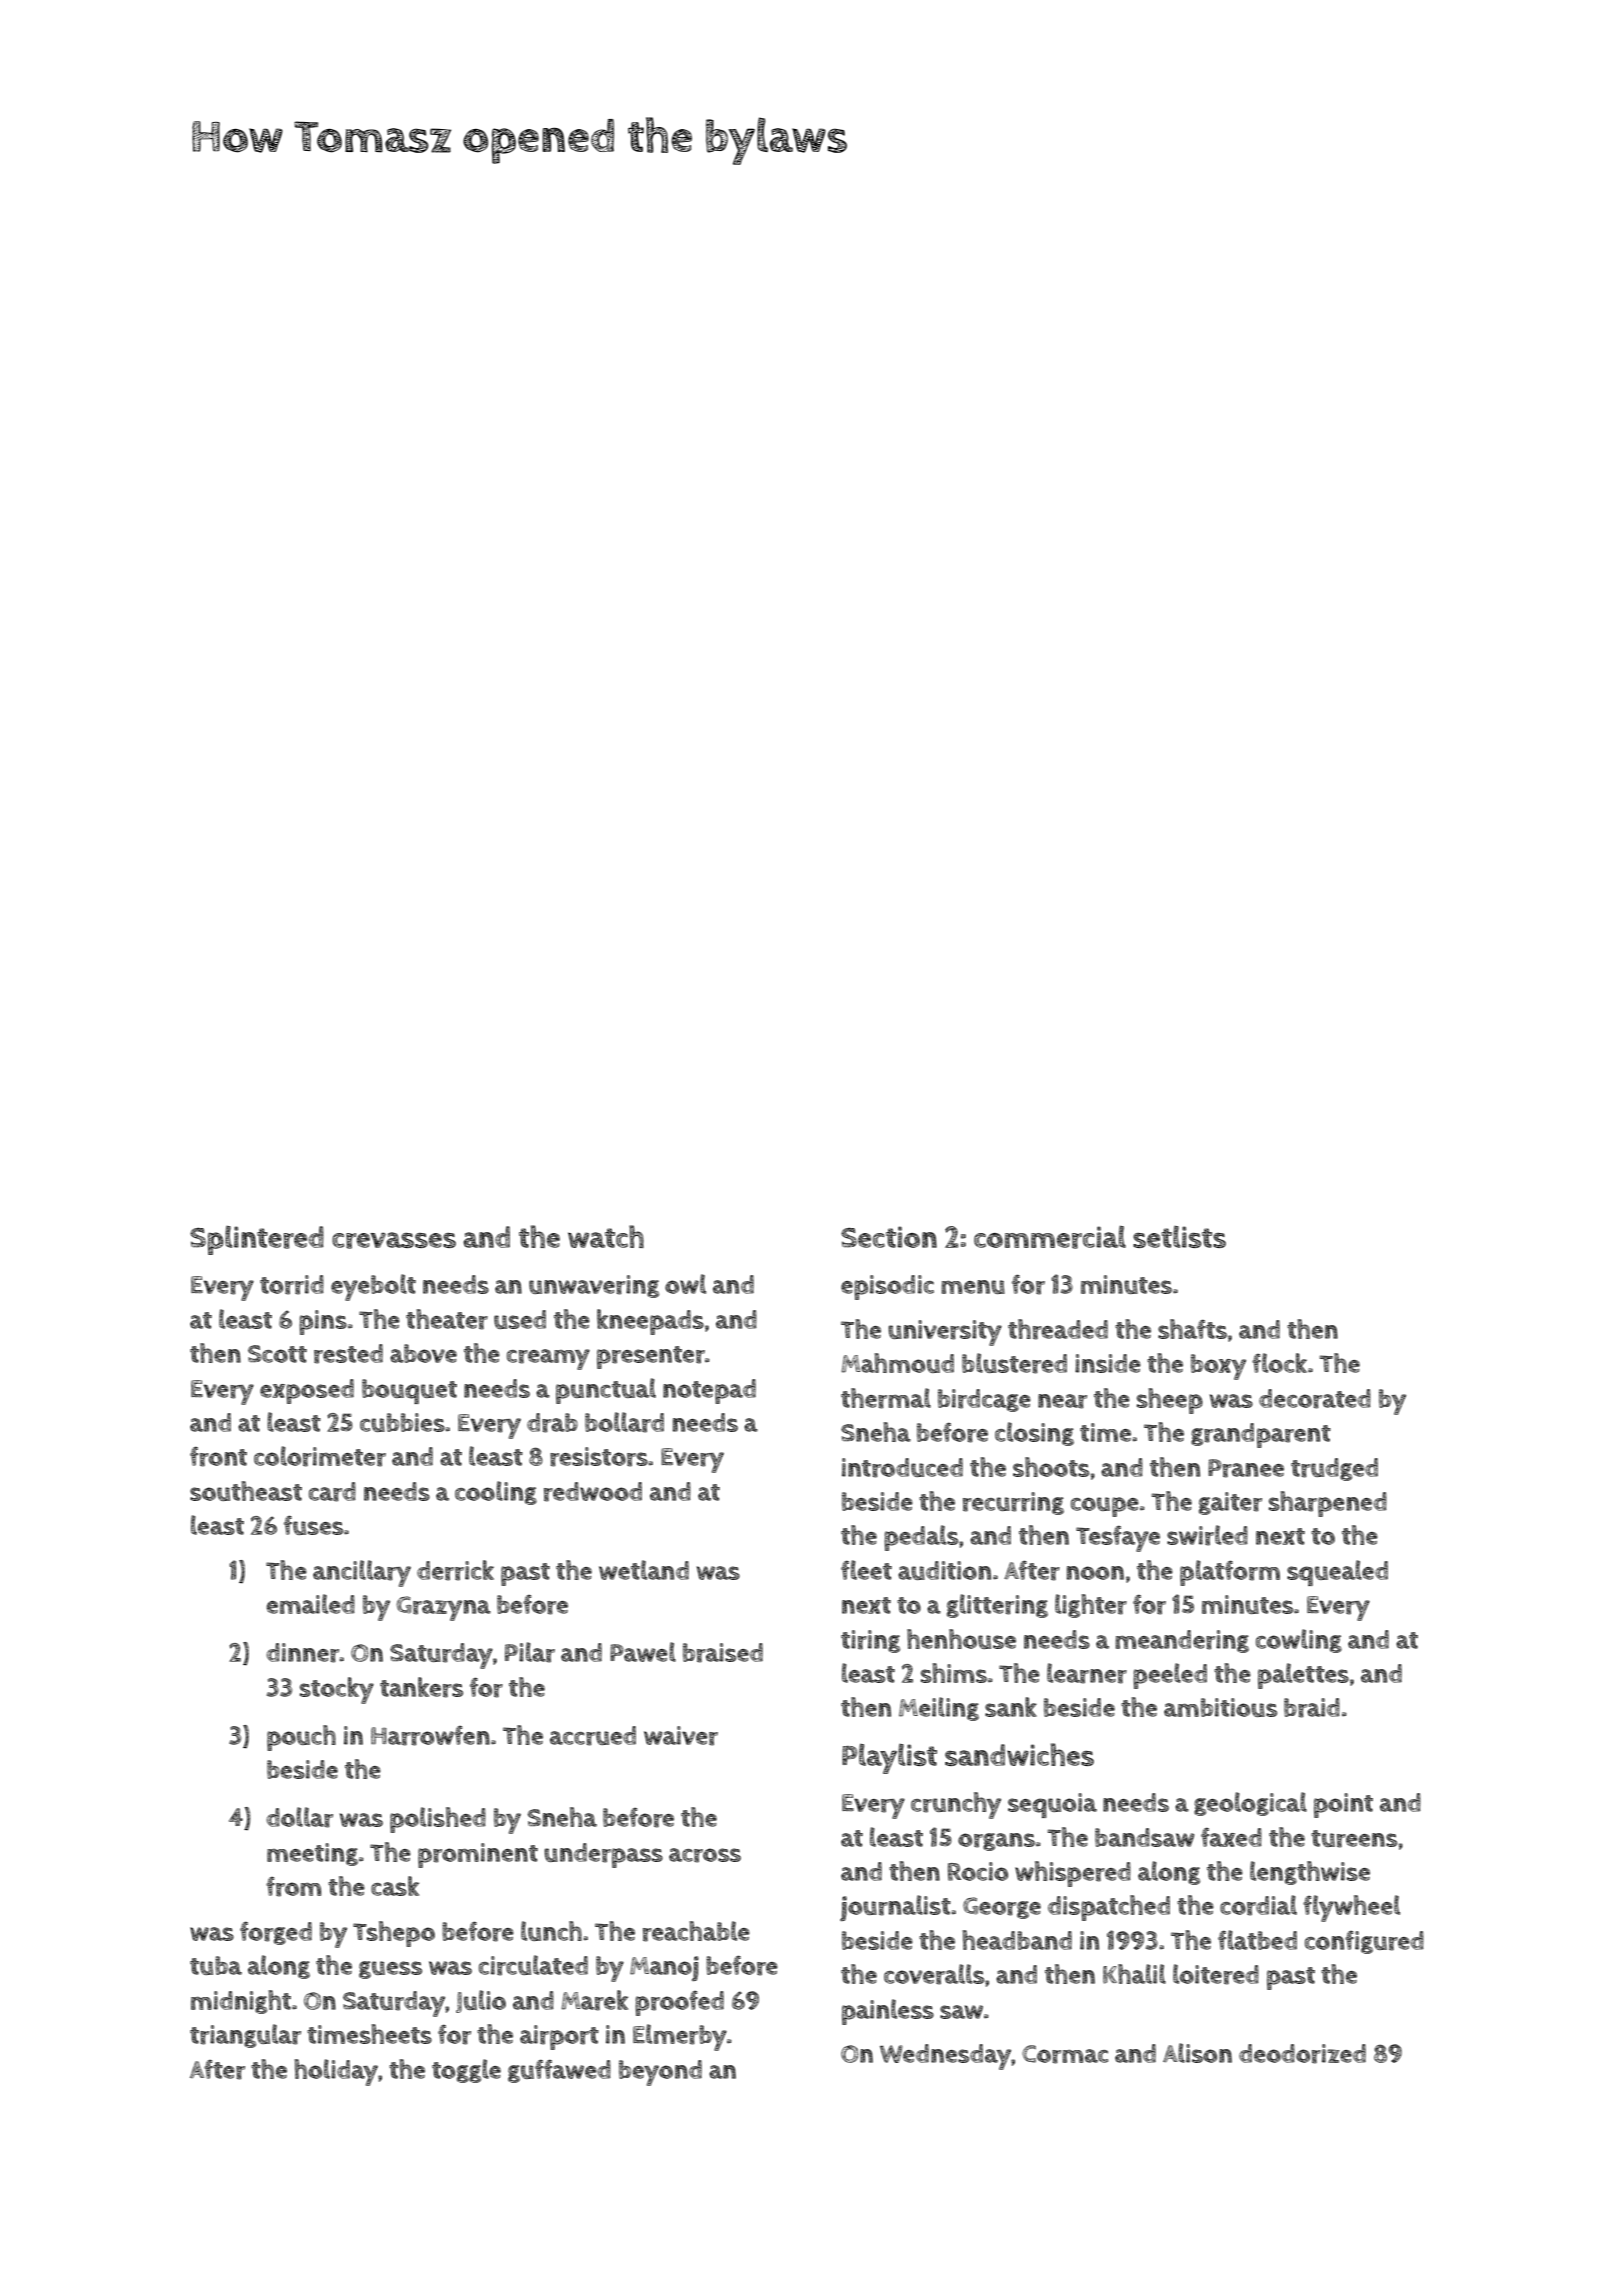  I want to click on guffawed, so click(559, 2071).
